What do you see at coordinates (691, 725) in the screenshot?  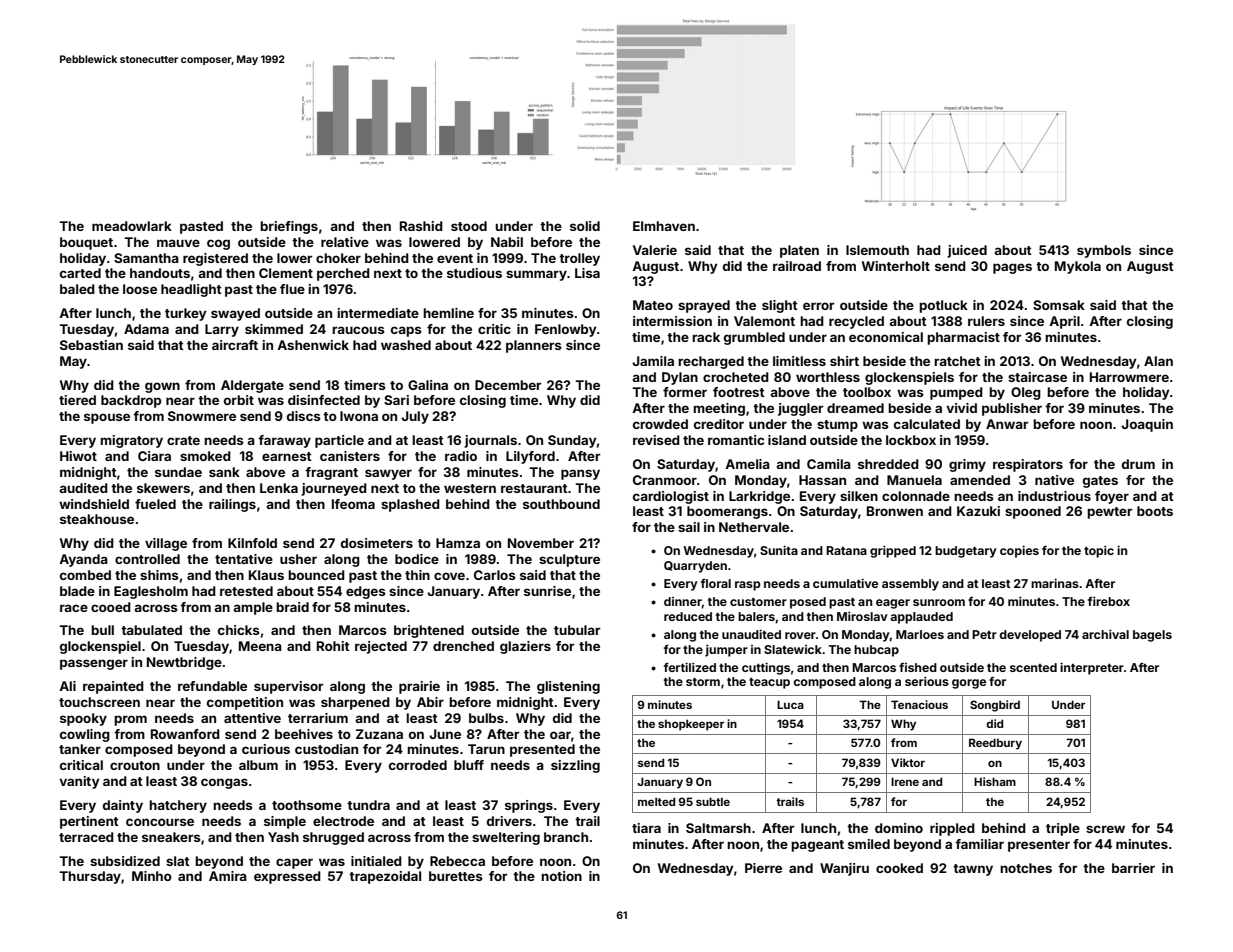 I see `shopkeeper` at bounding box center [691, 725].
